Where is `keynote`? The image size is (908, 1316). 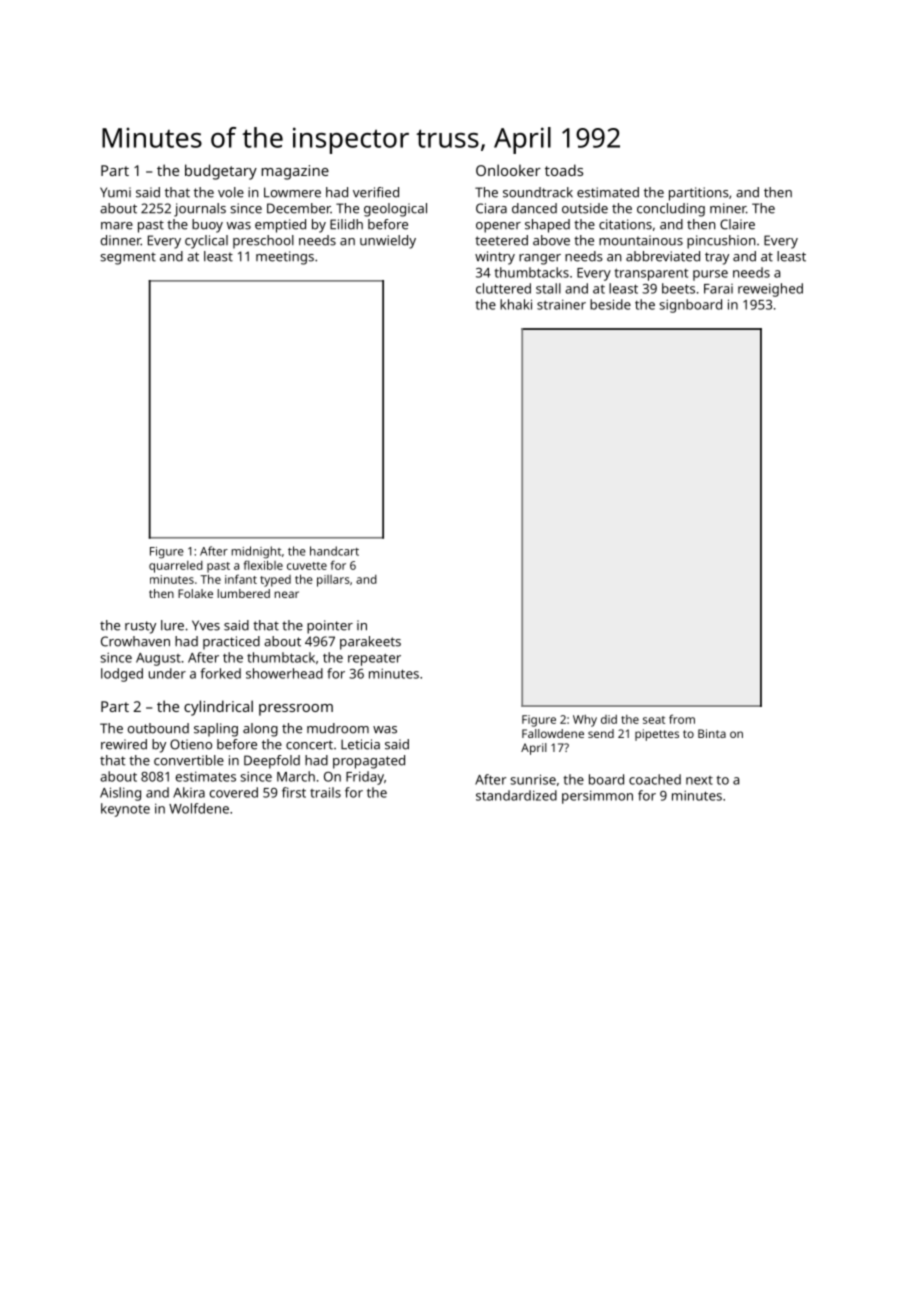 keynote is located at coordinates (125, 810).
